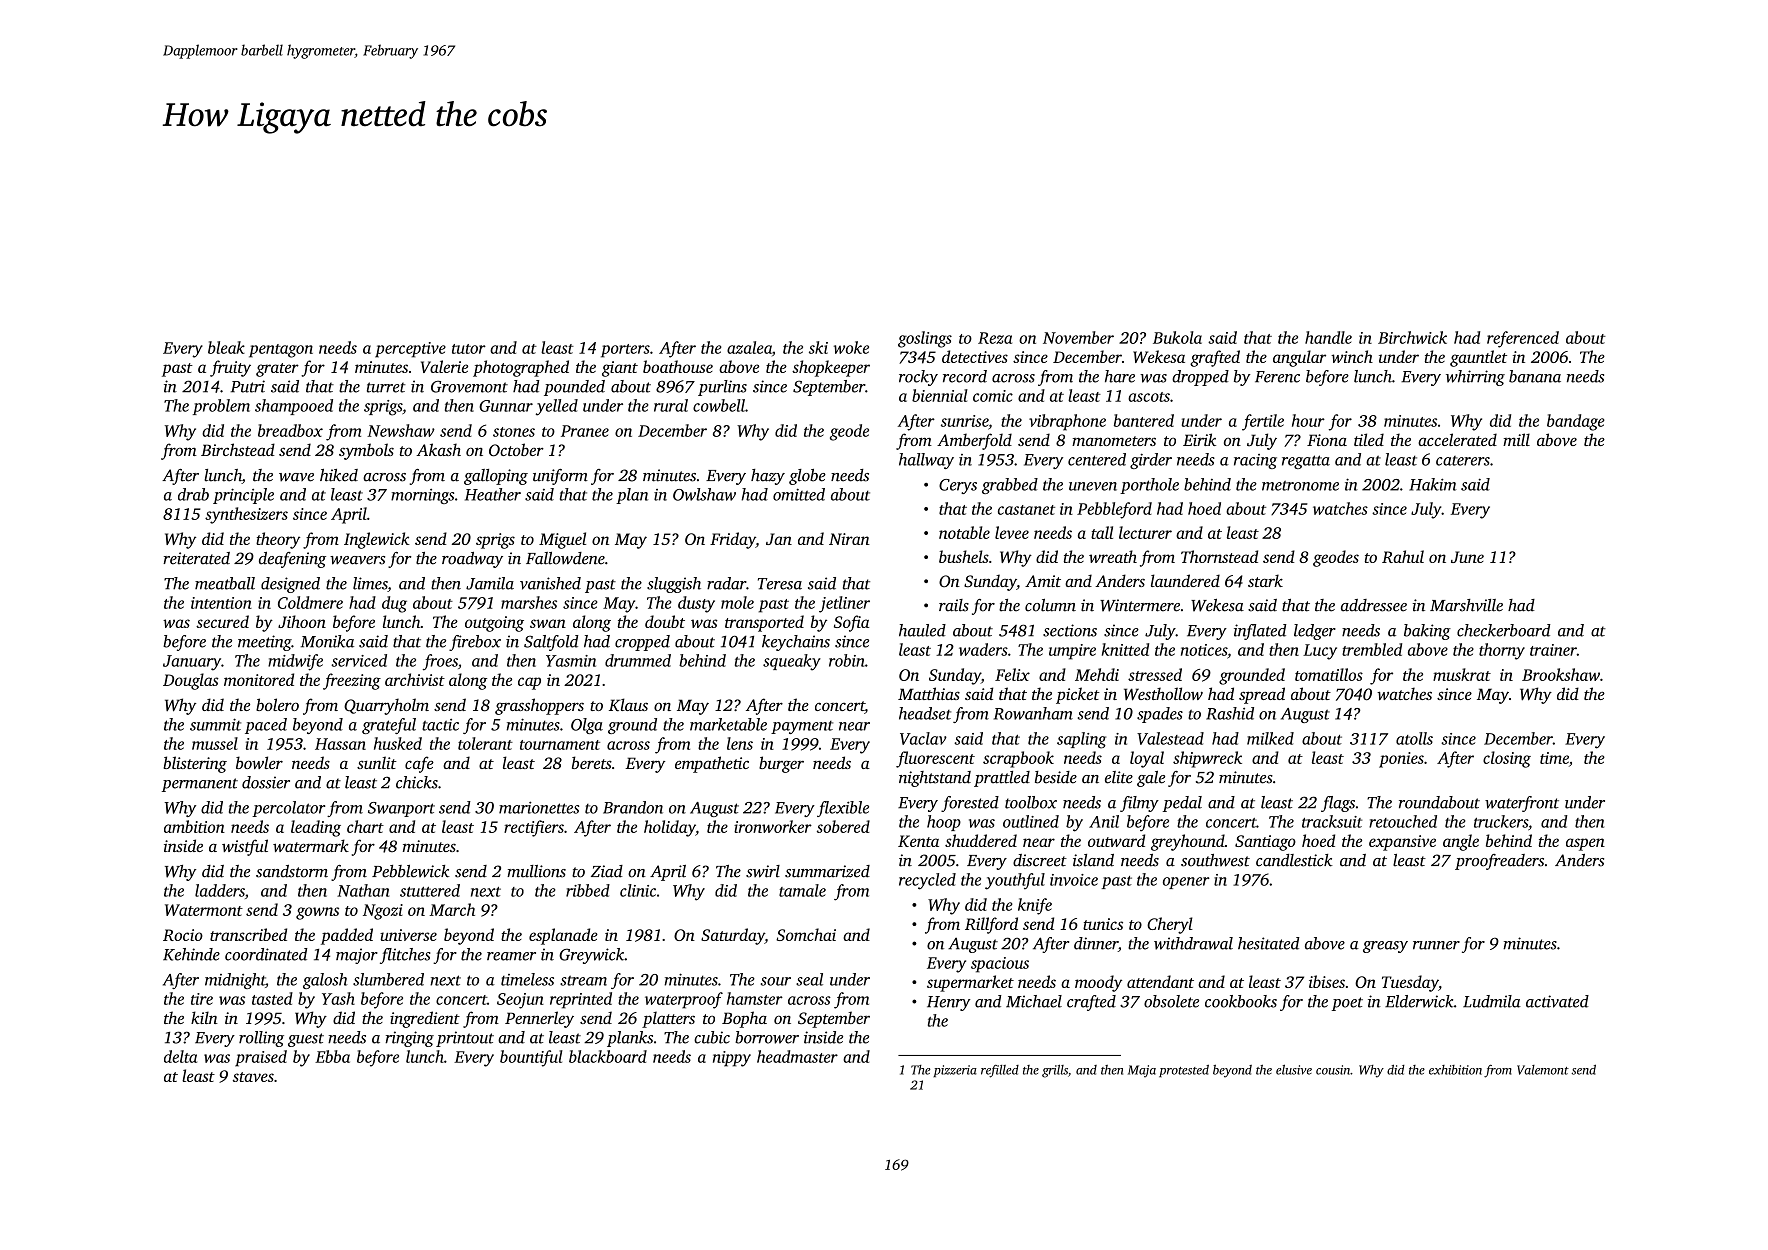  What do you see at coordinates (410, 350) in the page?
I see `perceptive` at bounding box center [410, 350].
